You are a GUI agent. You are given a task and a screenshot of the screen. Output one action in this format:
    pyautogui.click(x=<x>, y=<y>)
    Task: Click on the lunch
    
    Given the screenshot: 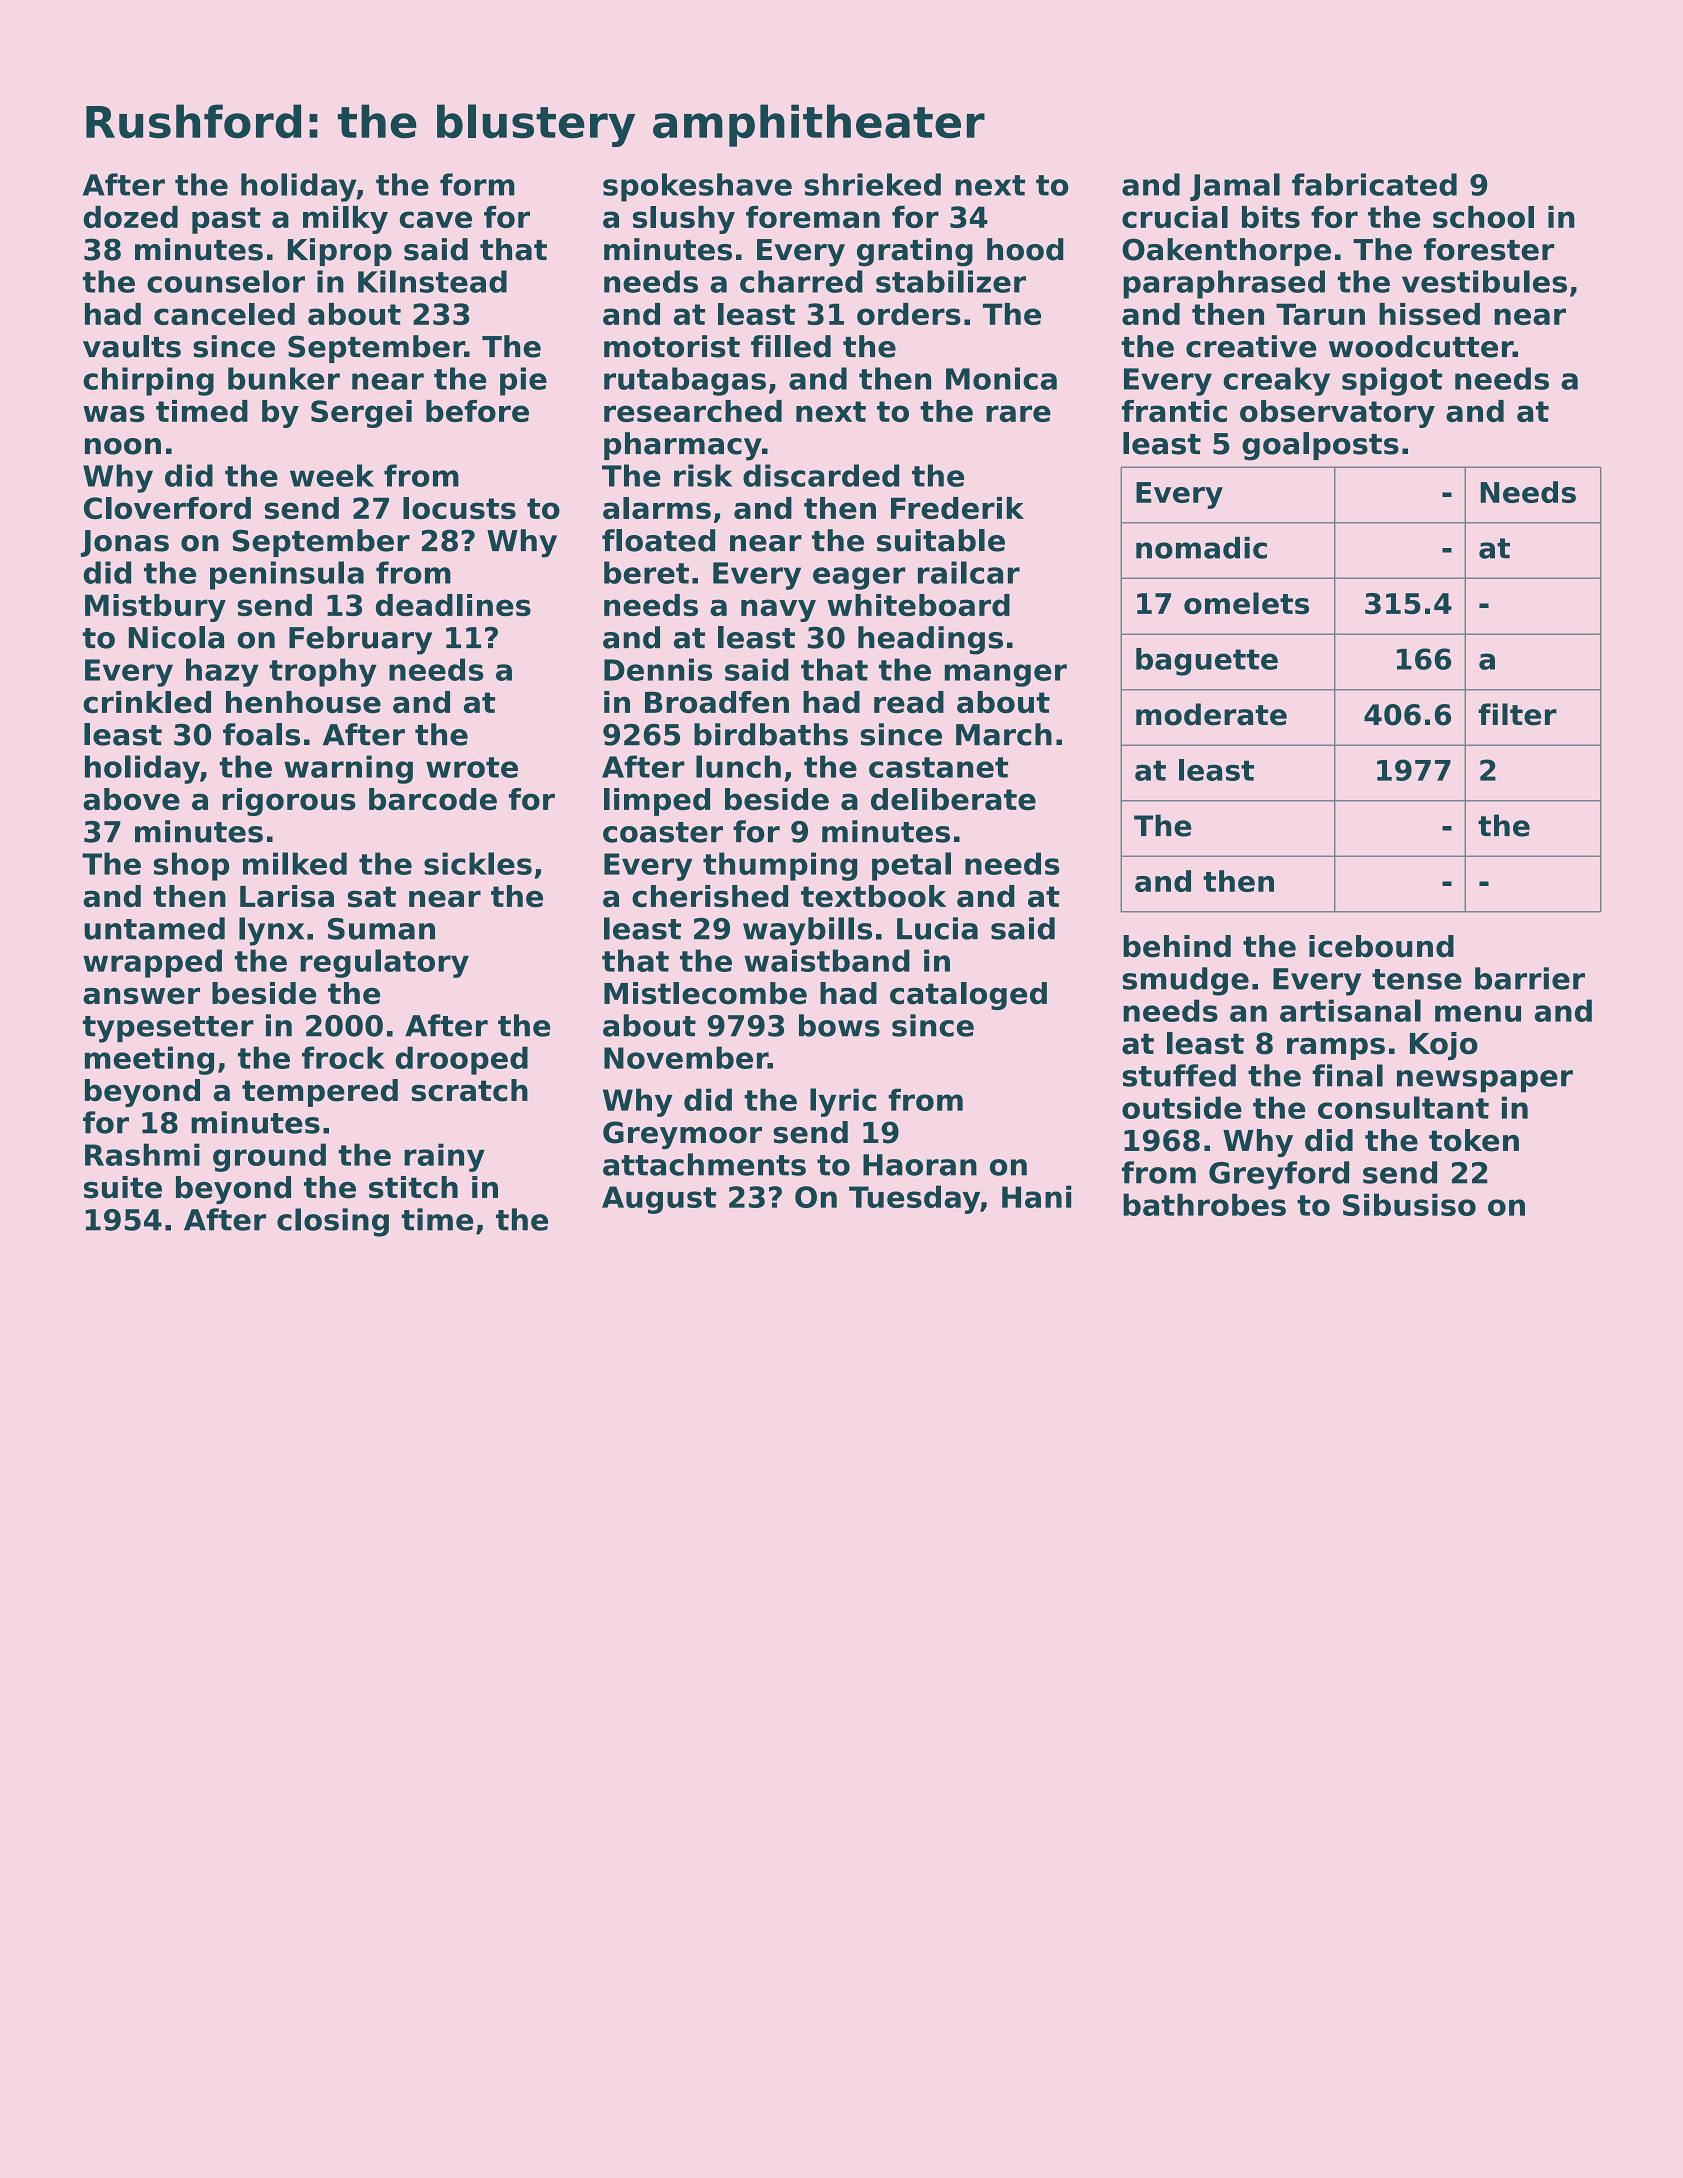 What is the action you would take?
    pyautogui.click(x=738, y=766)
